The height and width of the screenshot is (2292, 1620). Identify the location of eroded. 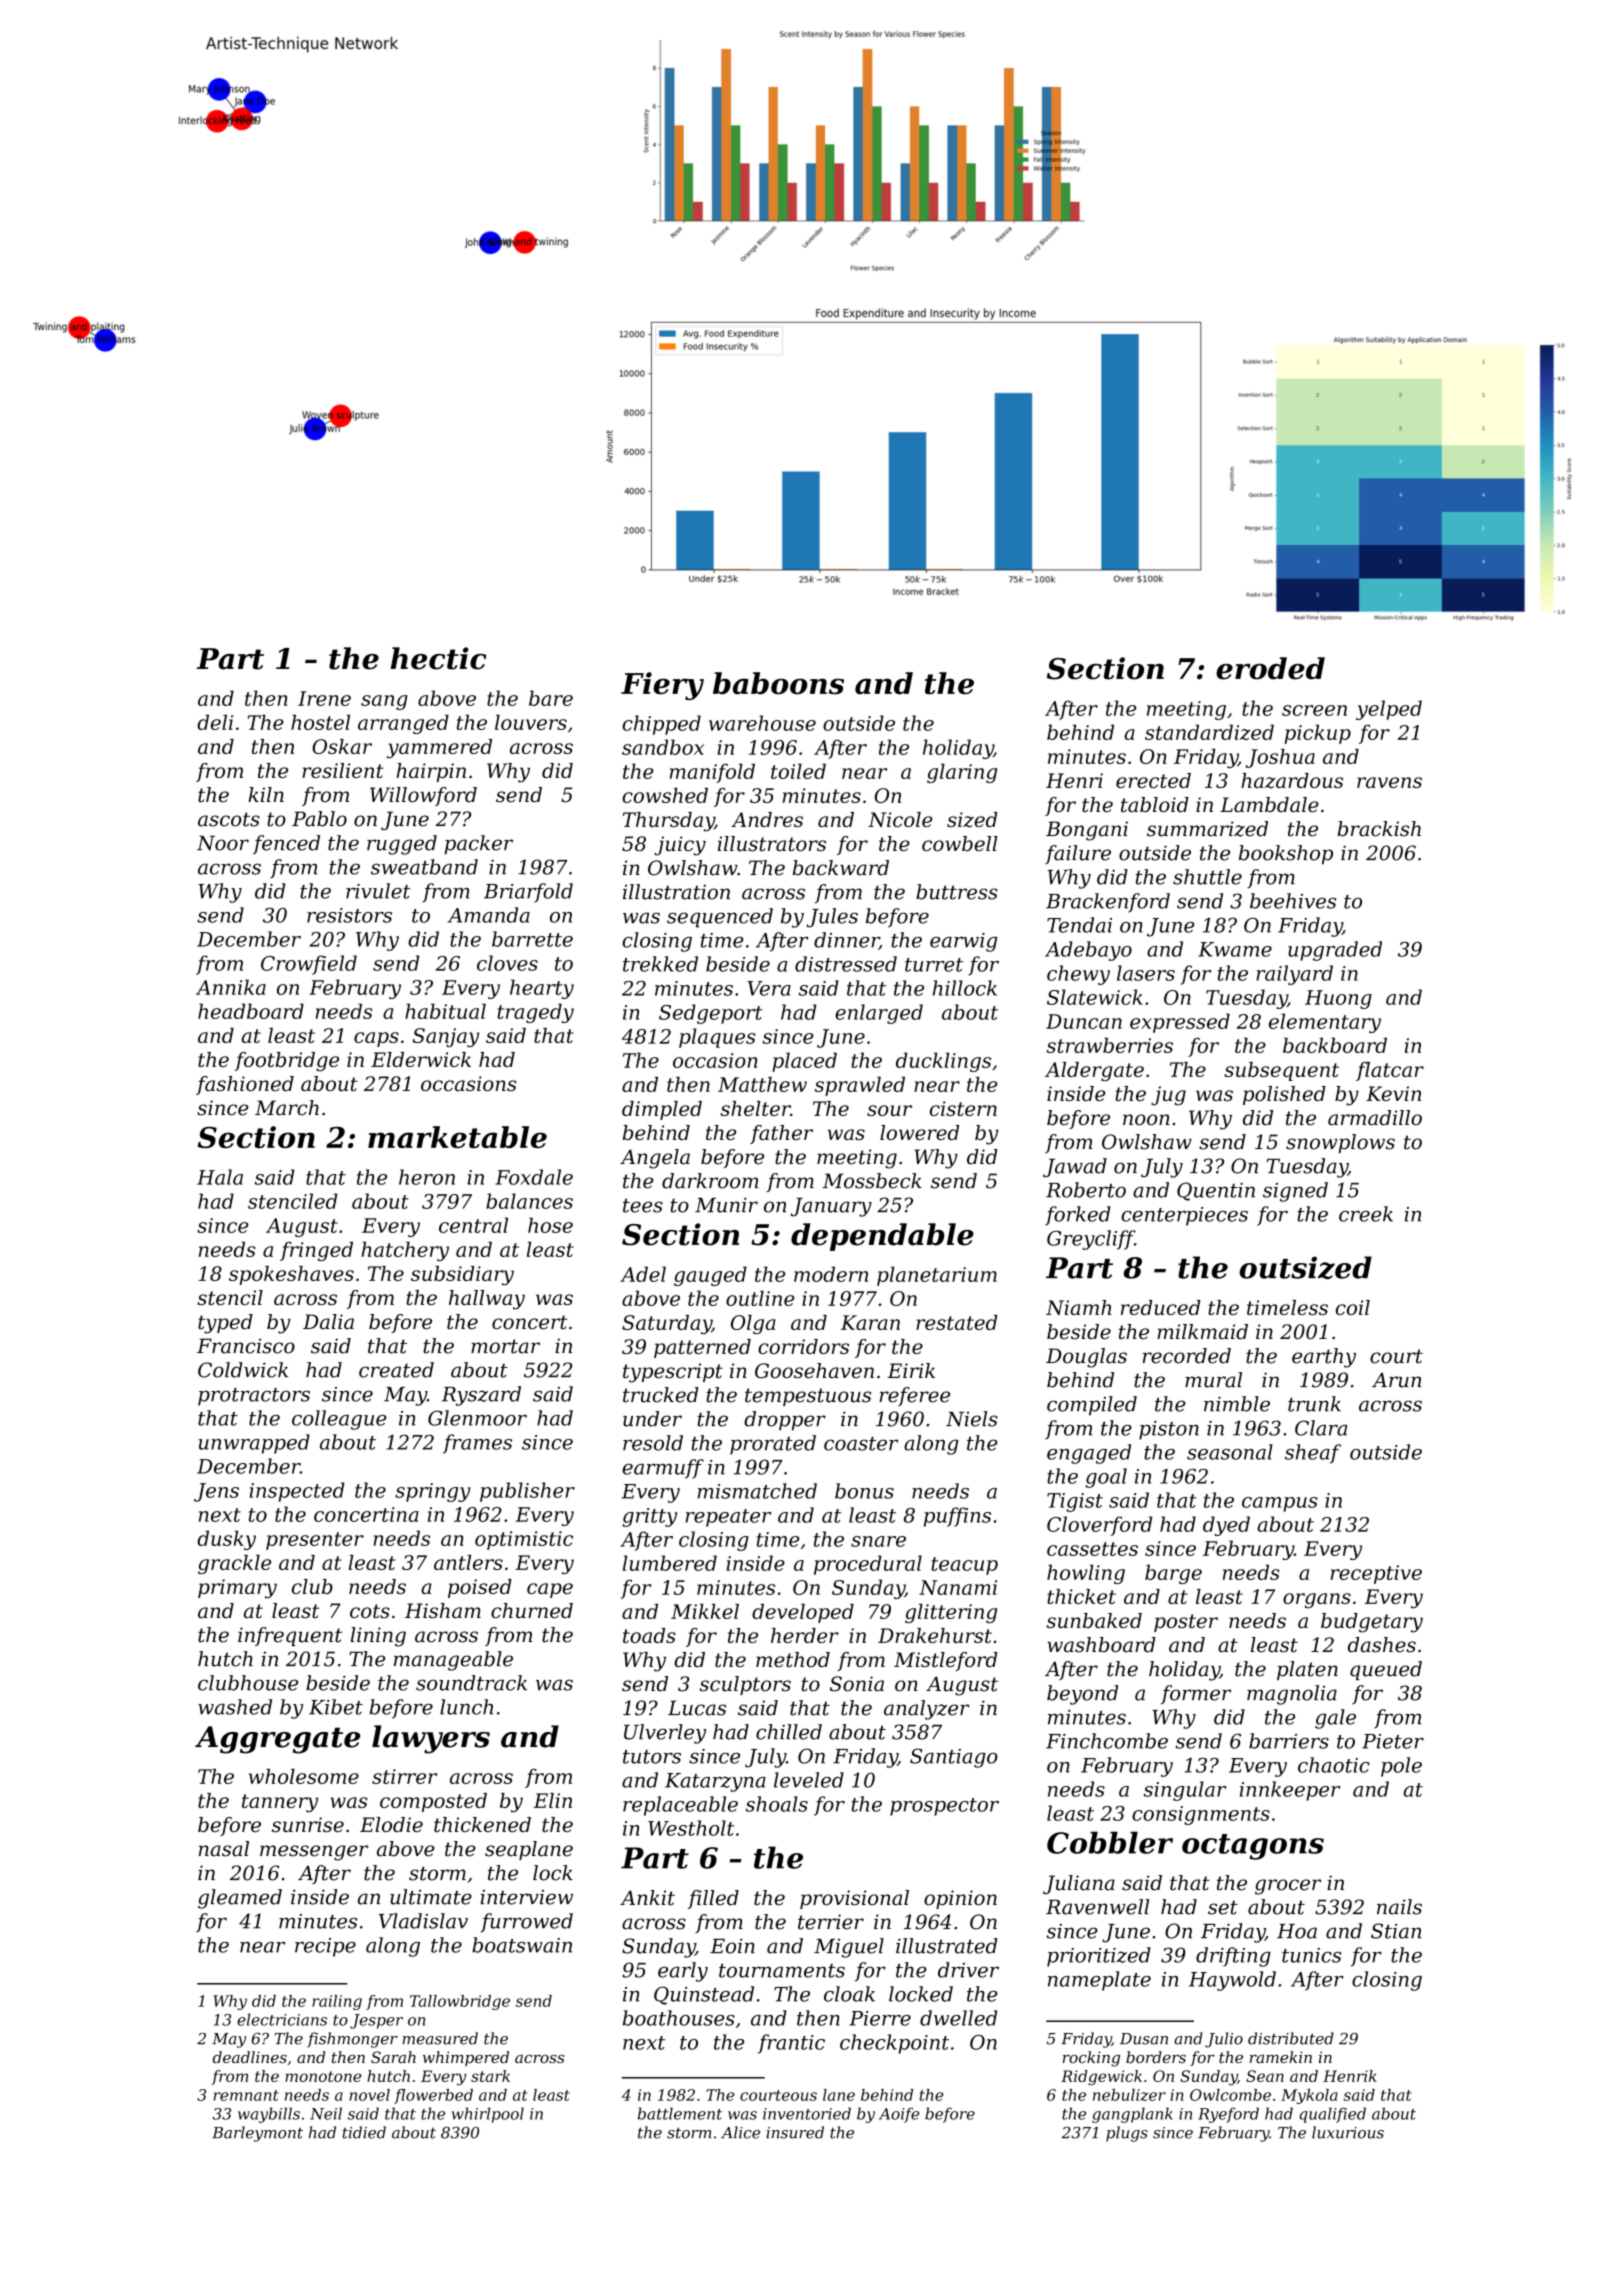
(1270, 668).
